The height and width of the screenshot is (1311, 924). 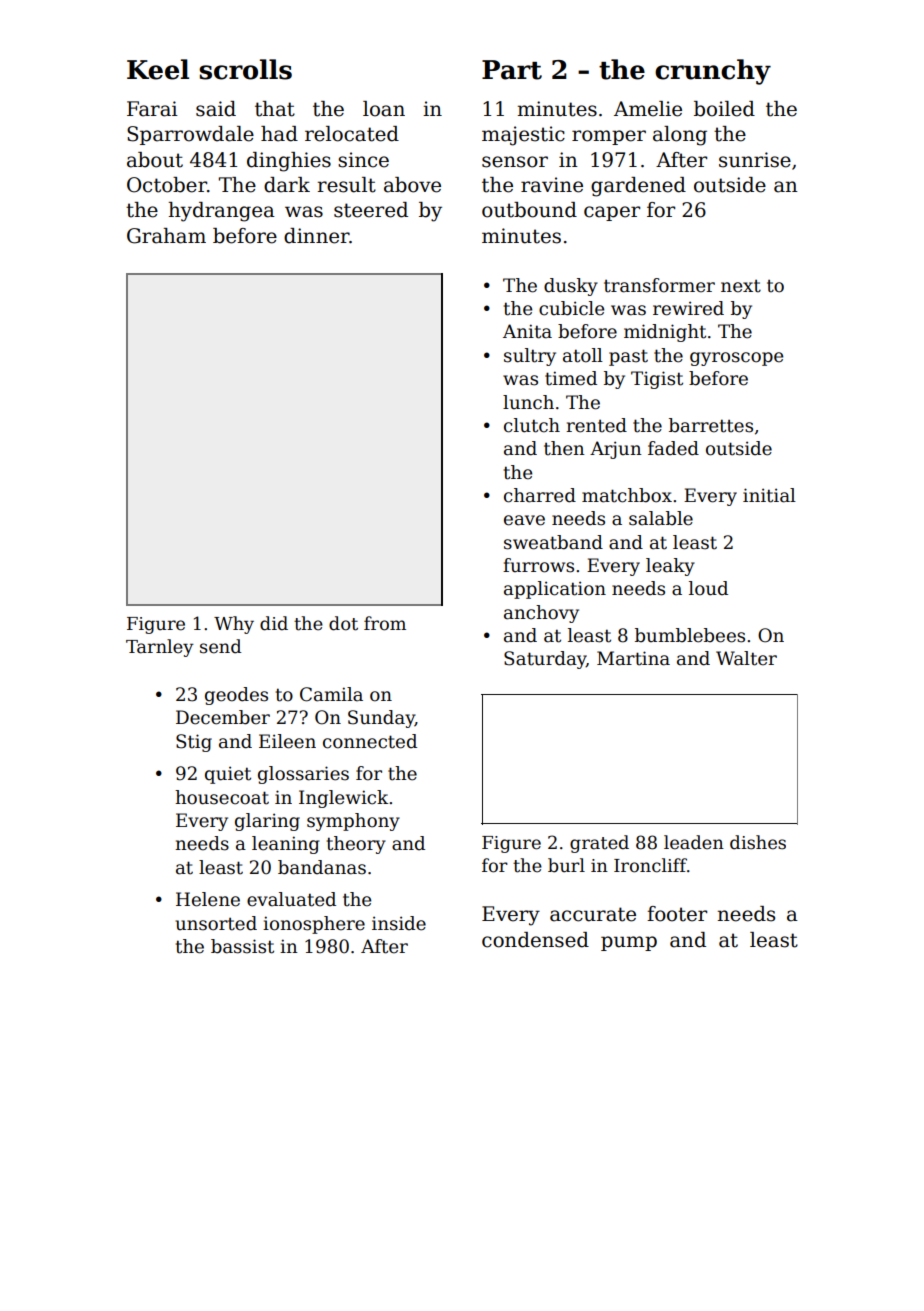 I want to click on condensed, so click(x=535, y=940).
